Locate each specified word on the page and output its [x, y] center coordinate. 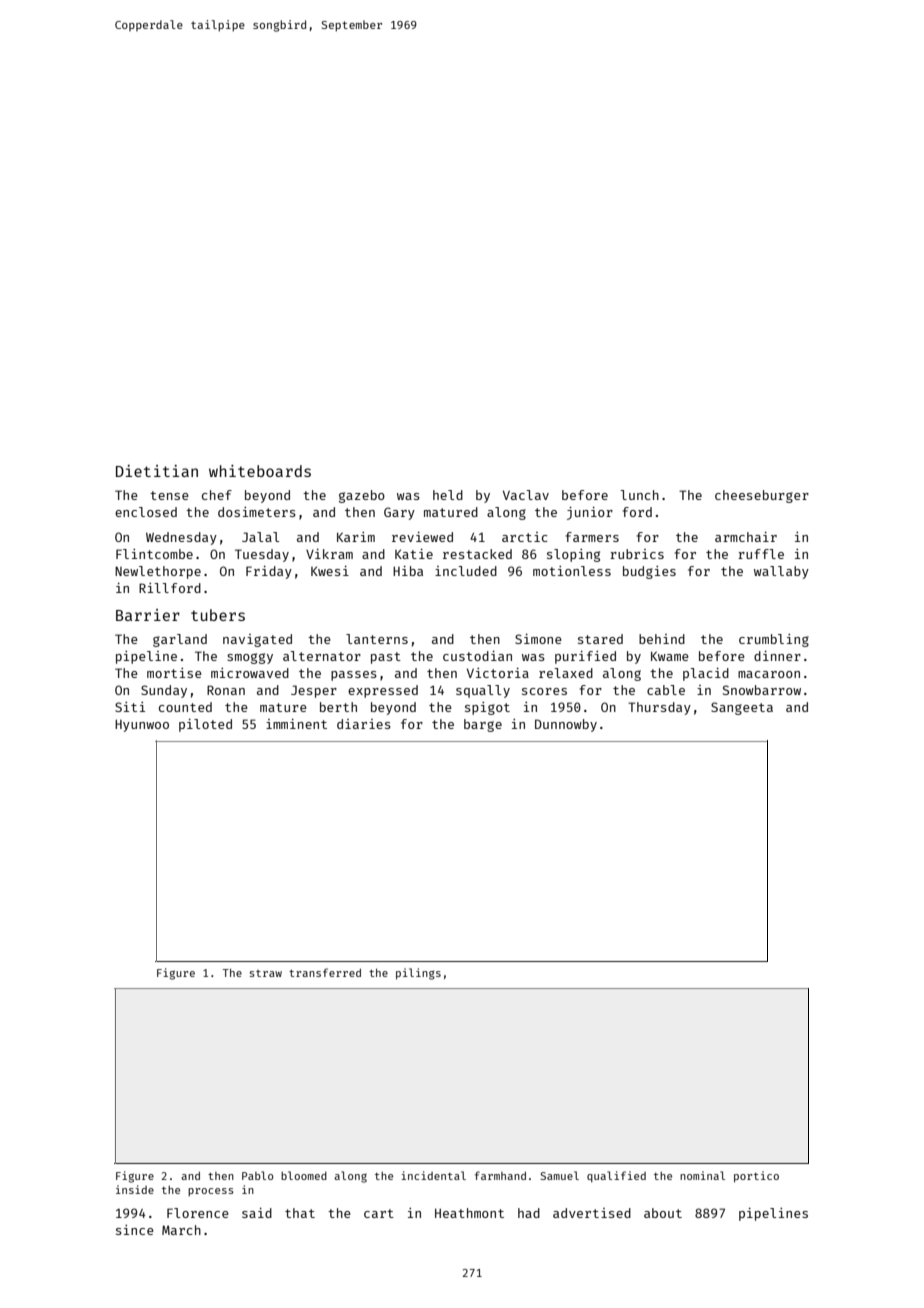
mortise [174, 673]
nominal [702, 1175]
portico [756, 1176]
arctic [524, 537]
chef [217, 495]
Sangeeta [742, 708]
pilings [418, 974]
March [181, 1230]
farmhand [500, 1175]
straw [265, 973]
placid [706, 674]
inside [135, 1189]
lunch [639, 495]
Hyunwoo [142, 726]
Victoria [498, 673]
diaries [364, 724]
